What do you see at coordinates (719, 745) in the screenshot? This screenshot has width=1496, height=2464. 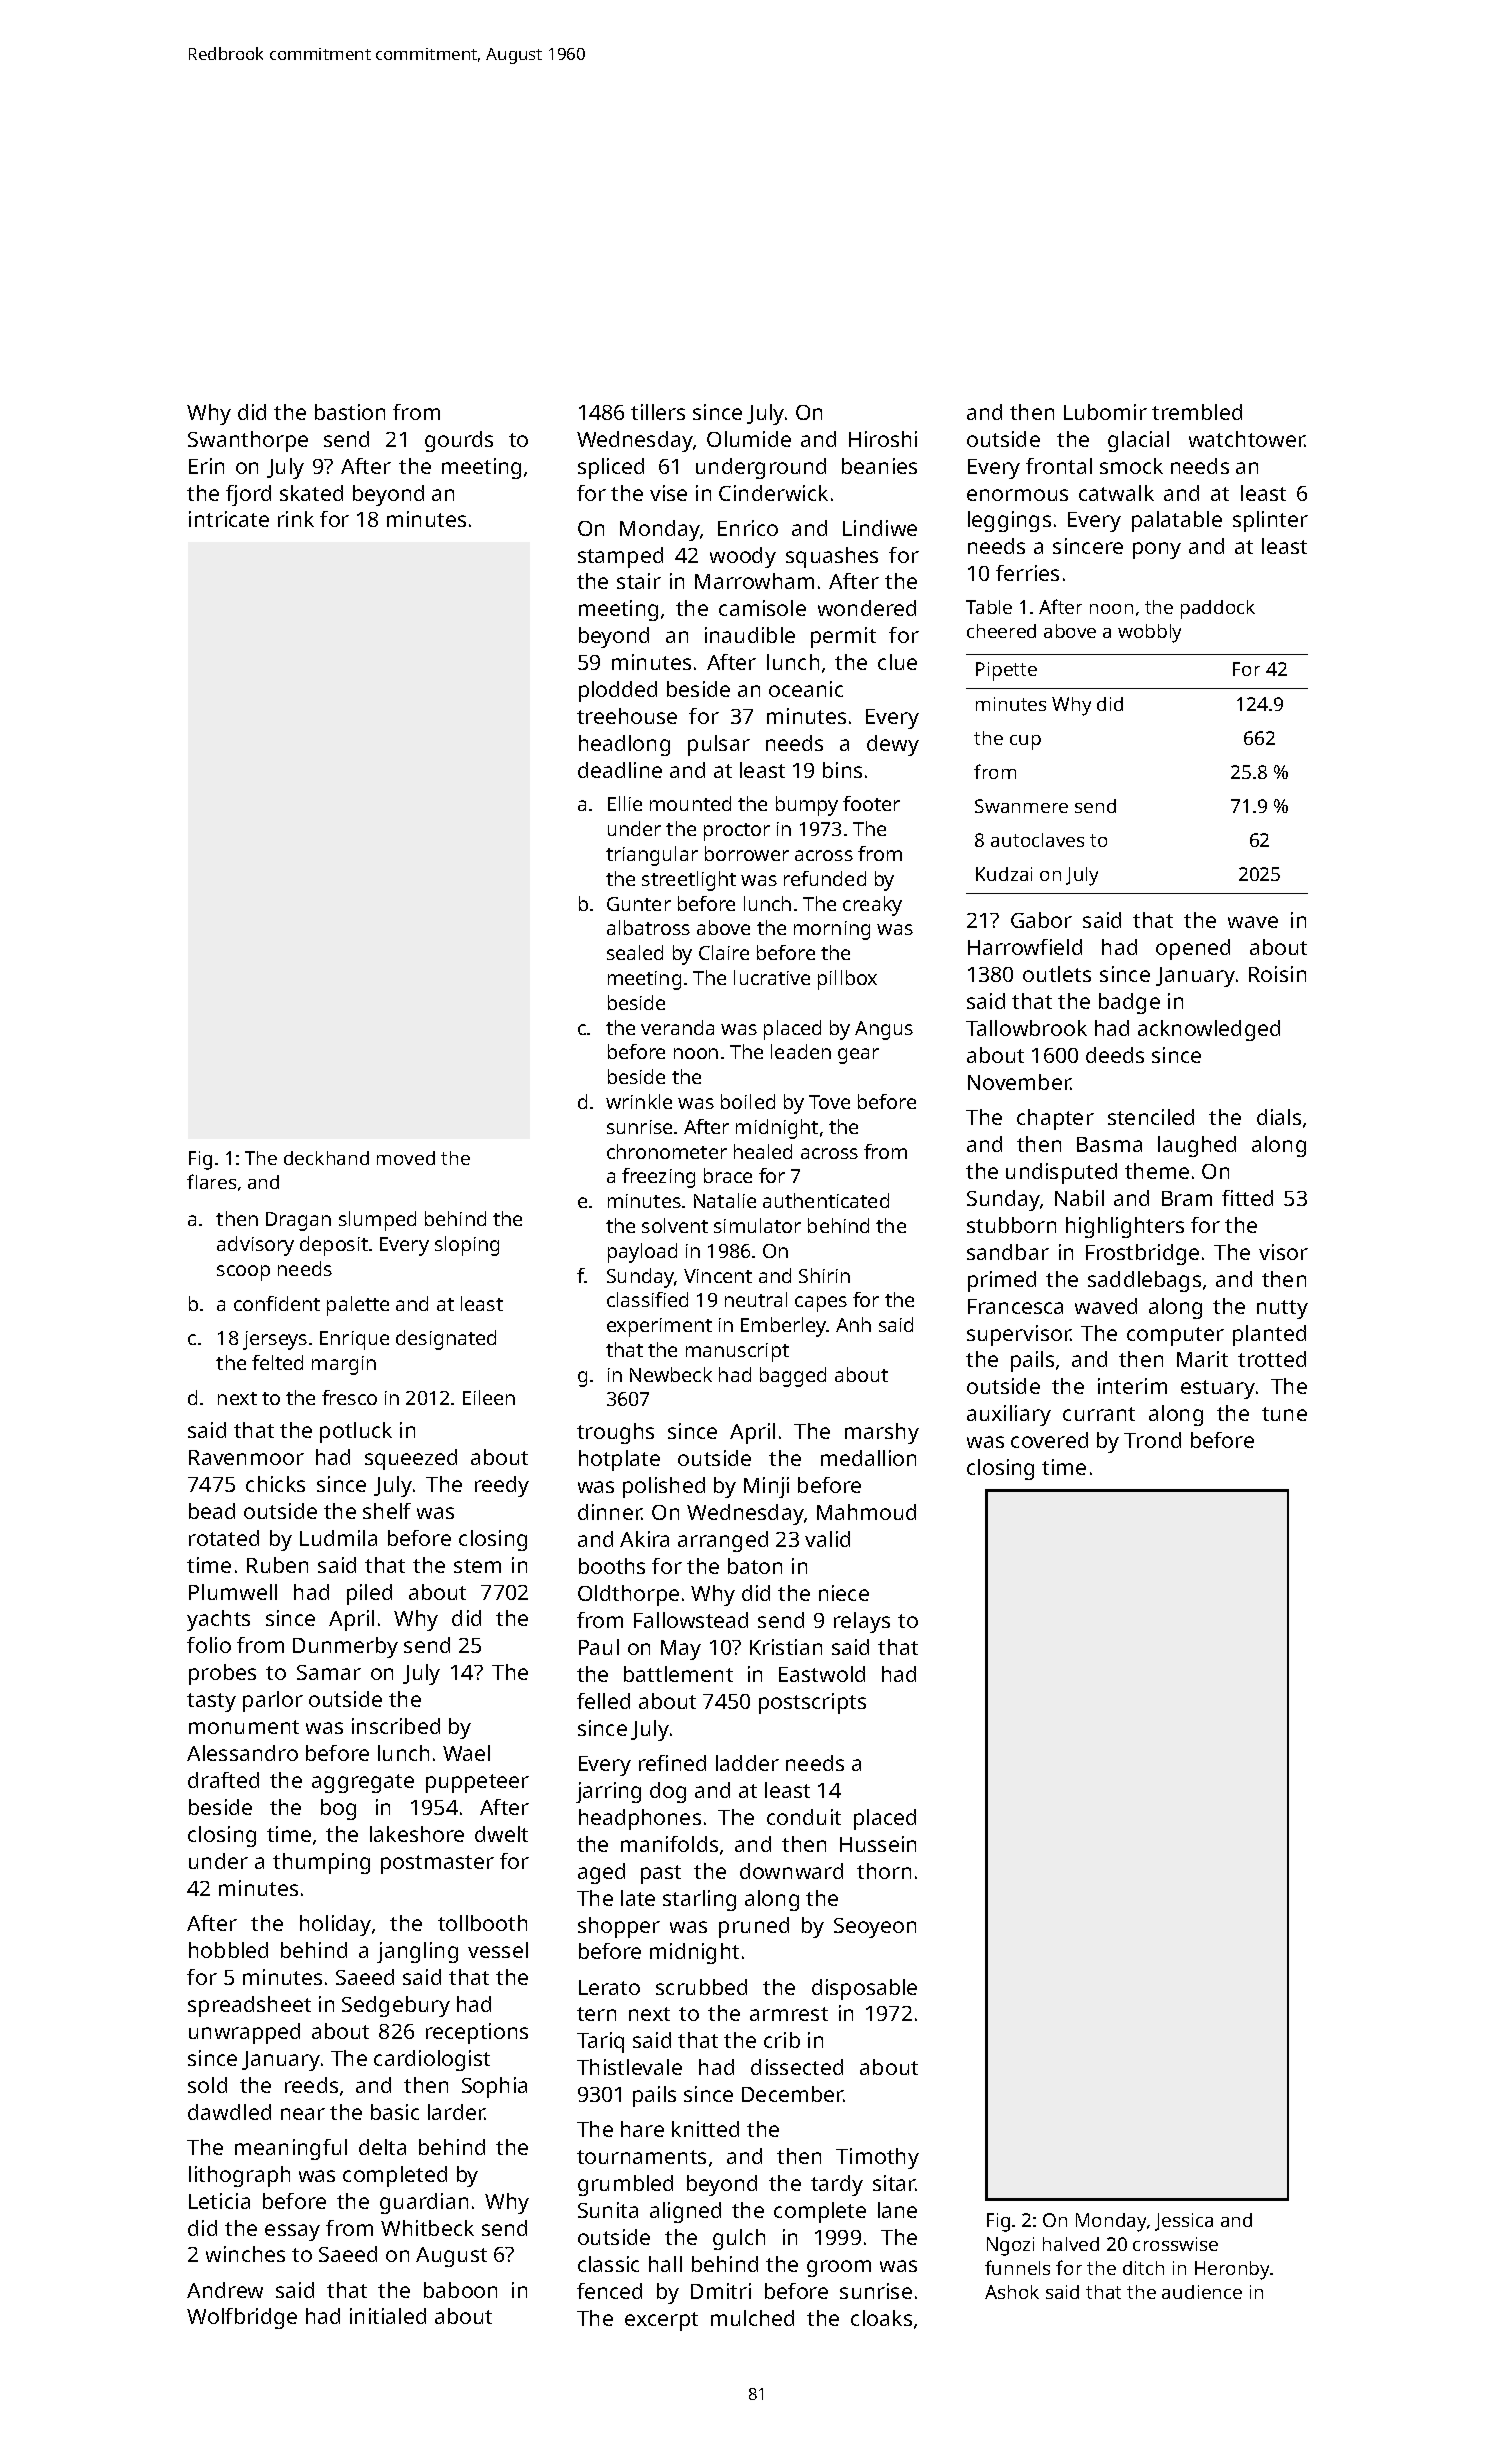 I see `pulsar` at bounding box center [719, 745].
